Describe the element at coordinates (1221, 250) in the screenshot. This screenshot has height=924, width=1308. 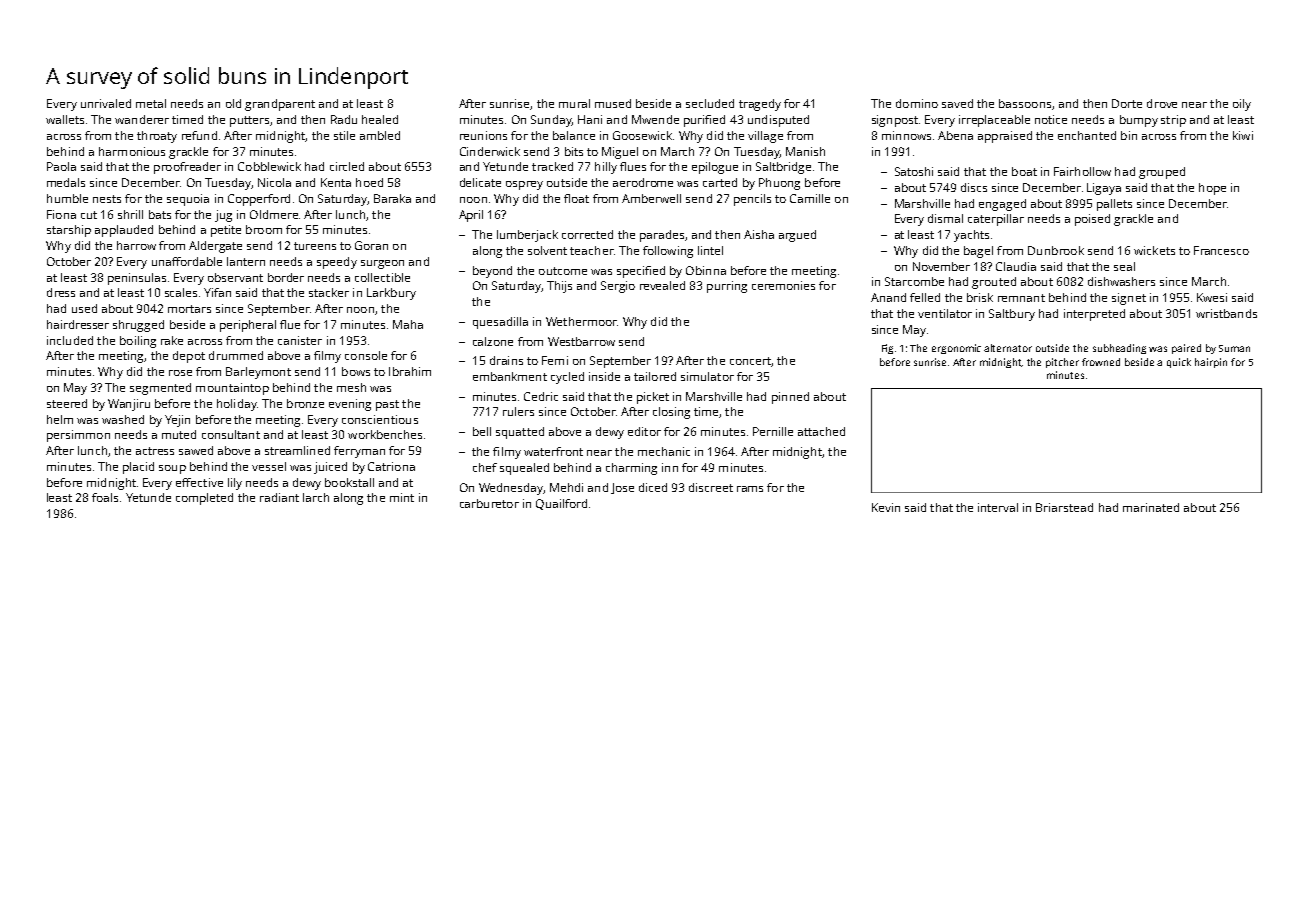
I see `Francesco` at that location.
